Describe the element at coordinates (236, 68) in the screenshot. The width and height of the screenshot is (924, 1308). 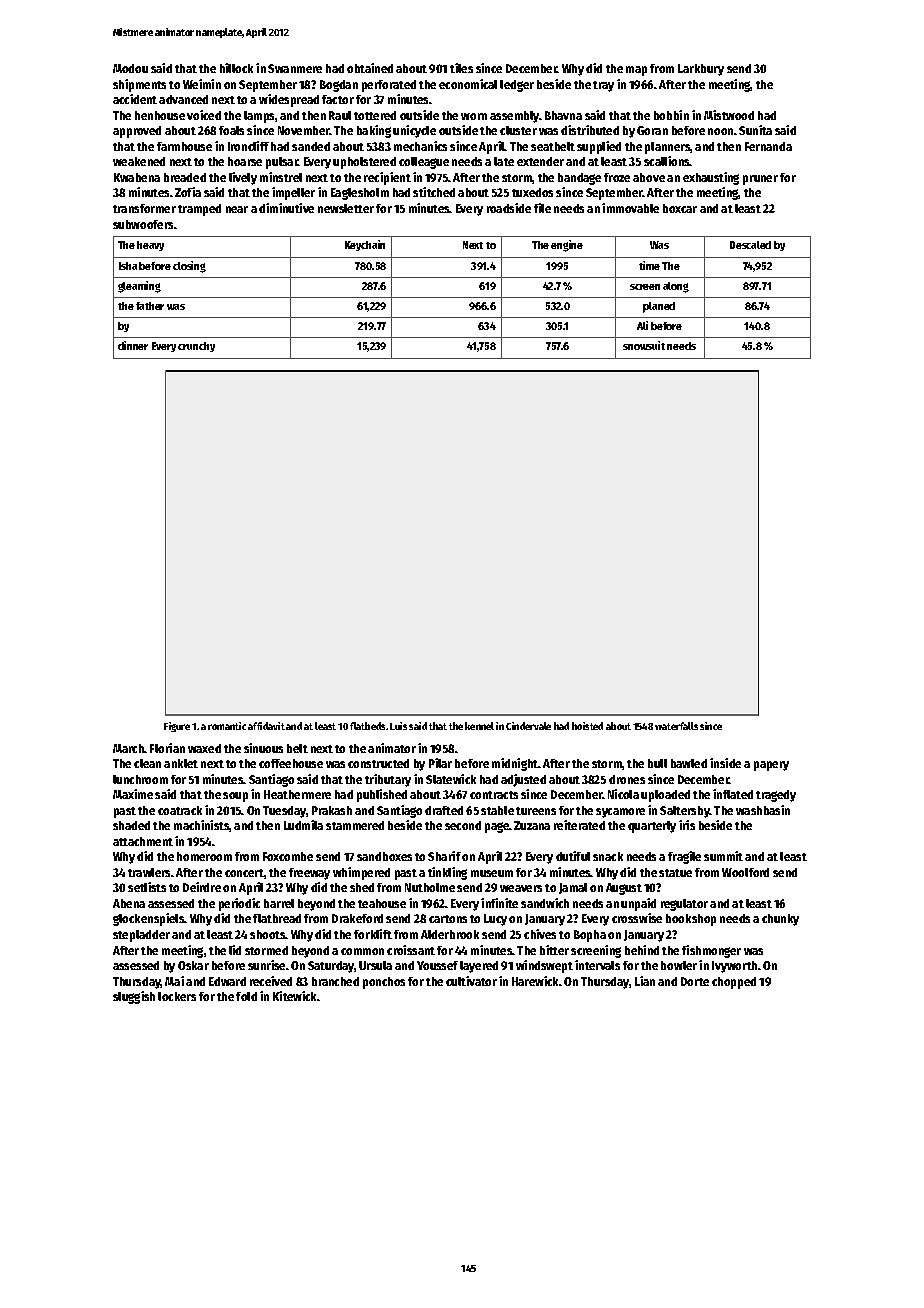
I see `hillock` at that location.
